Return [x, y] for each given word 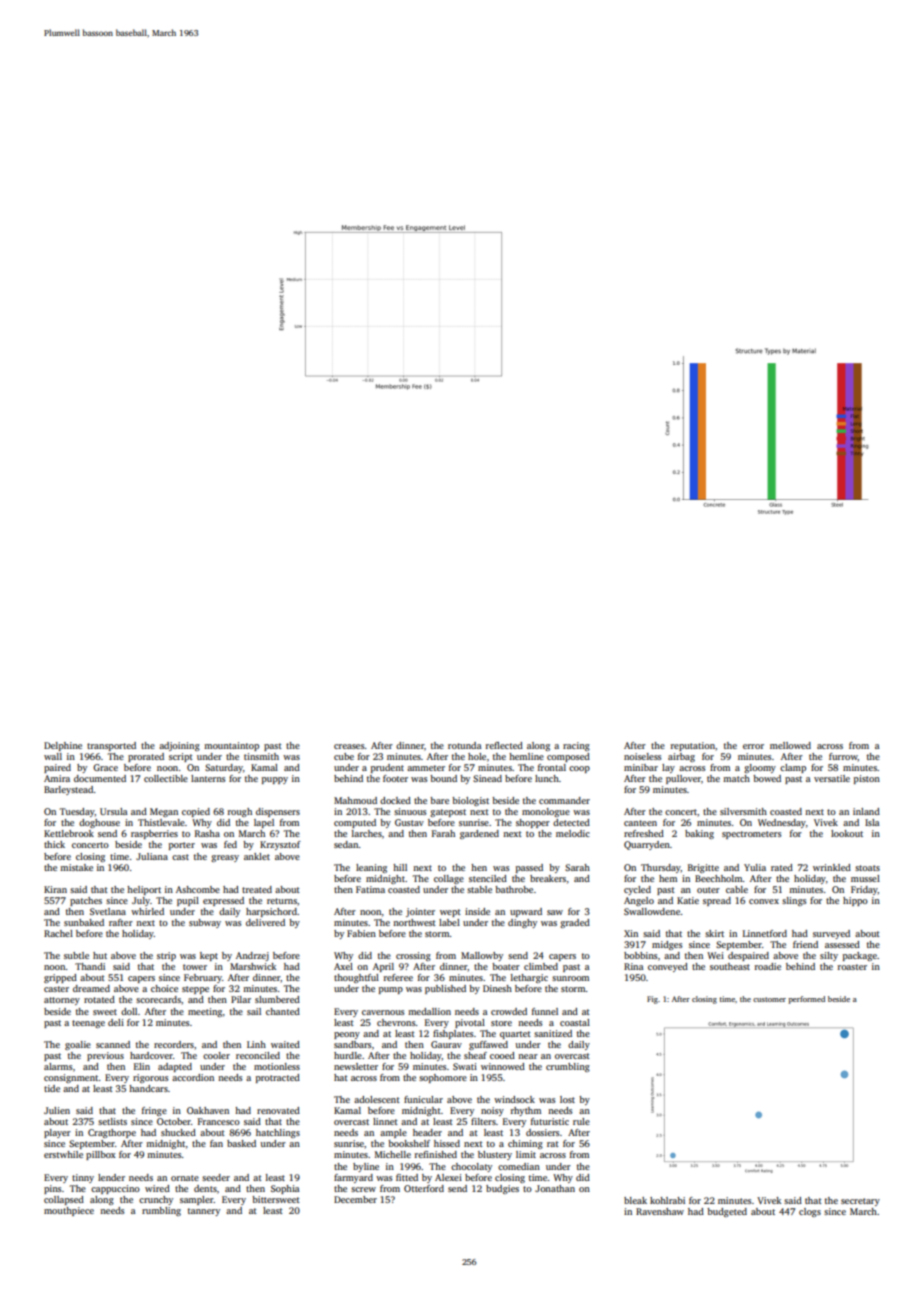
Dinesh [497, 988]
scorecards [158, 999]
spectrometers [751, 835]
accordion [193, 1077]
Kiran [55, 889]
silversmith [743, 811]
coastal [575, 1022]
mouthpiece [69, 1211]
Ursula [114, 811]
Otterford [424, 1188]
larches [367, 833]
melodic [573, 833]
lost [567, 1099]
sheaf [475, 1055]
